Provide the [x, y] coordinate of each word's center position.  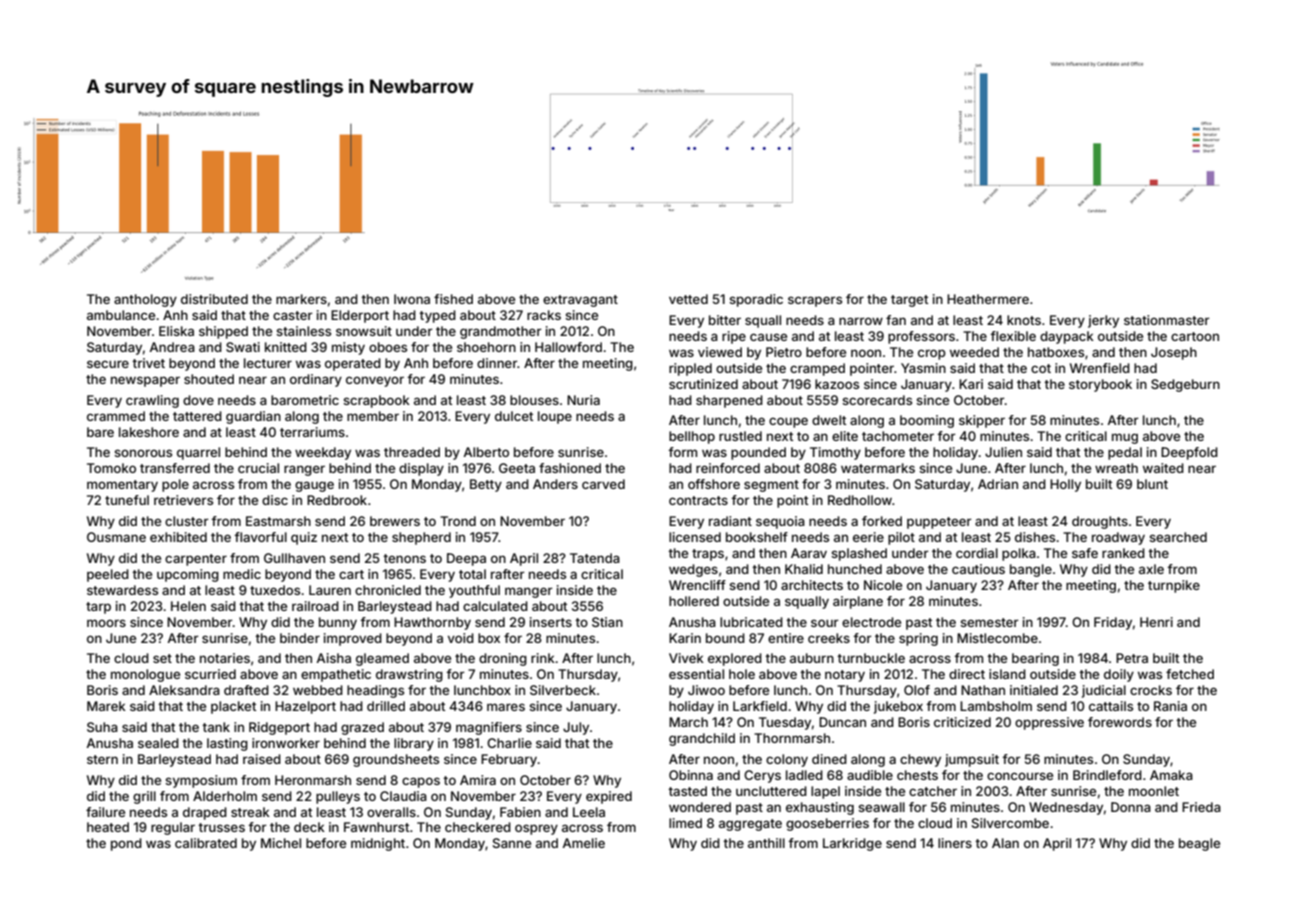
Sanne [512, 843]
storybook [1100, 385]
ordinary [316, 380]
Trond [458, 521]
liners [955, 843]
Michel [281, 843]
